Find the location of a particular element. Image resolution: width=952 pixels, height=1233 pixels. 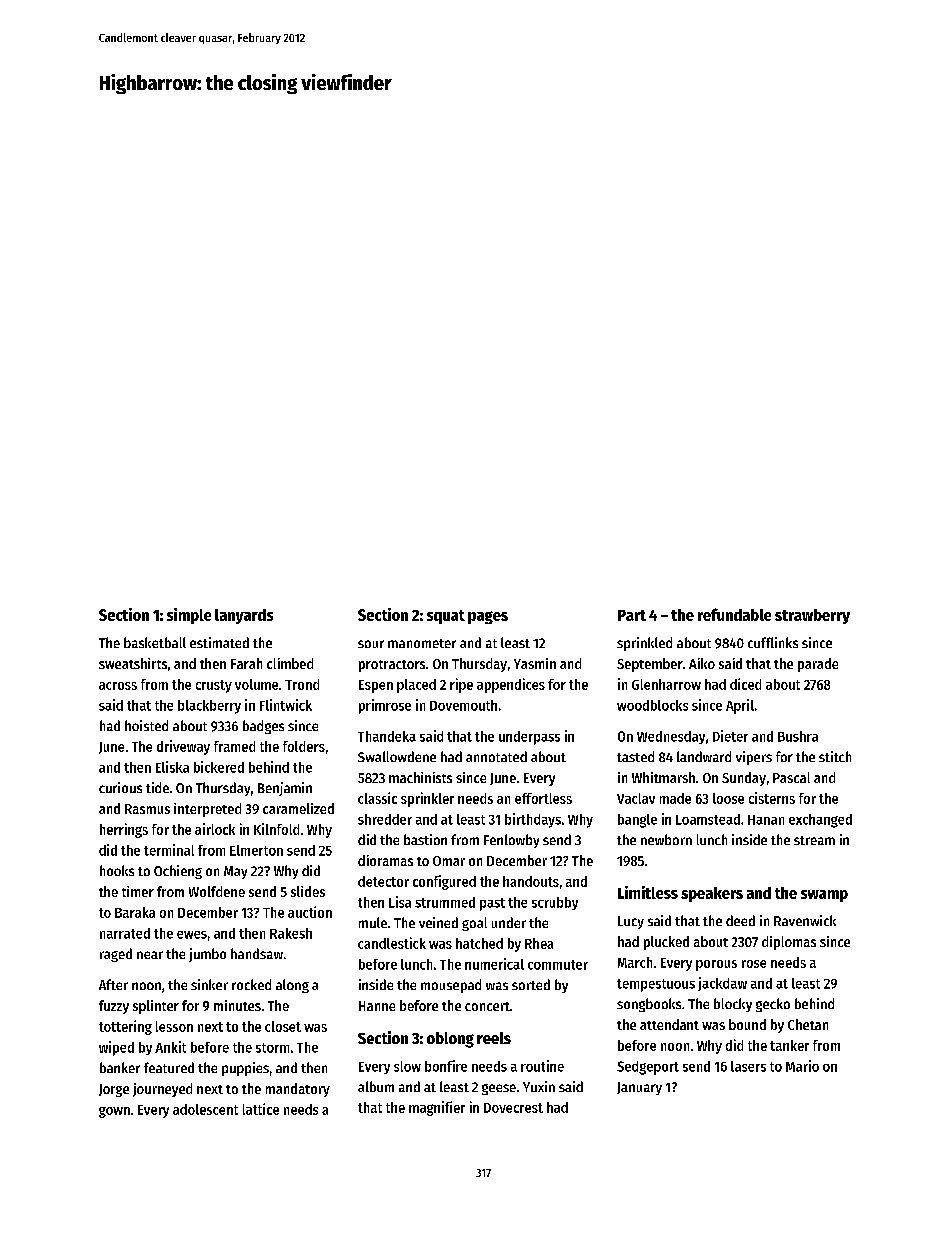

Sunday is located at coordinates (744, 779).
